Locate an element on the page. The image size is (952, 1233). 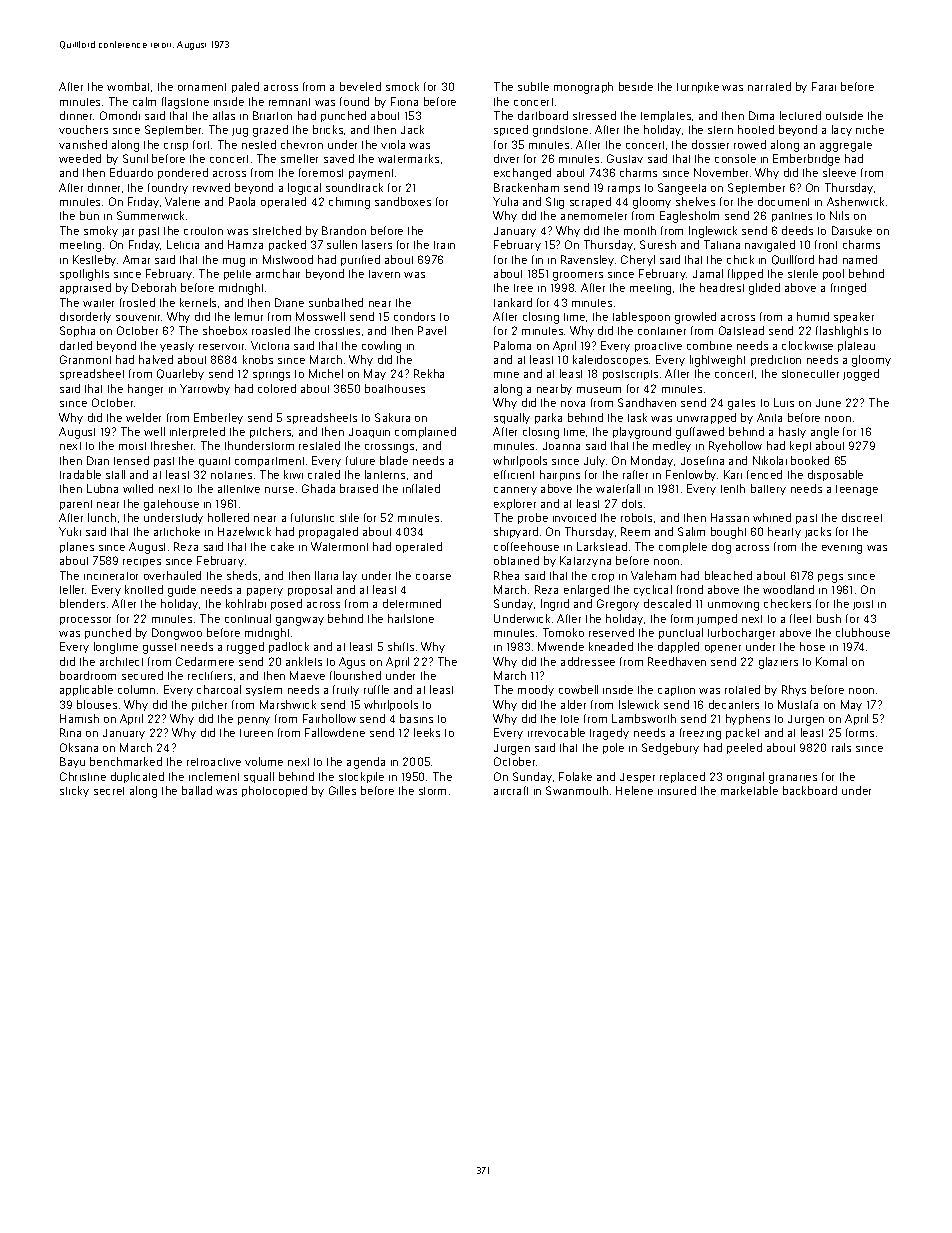
jumped is located at coordinates (717, 619).
